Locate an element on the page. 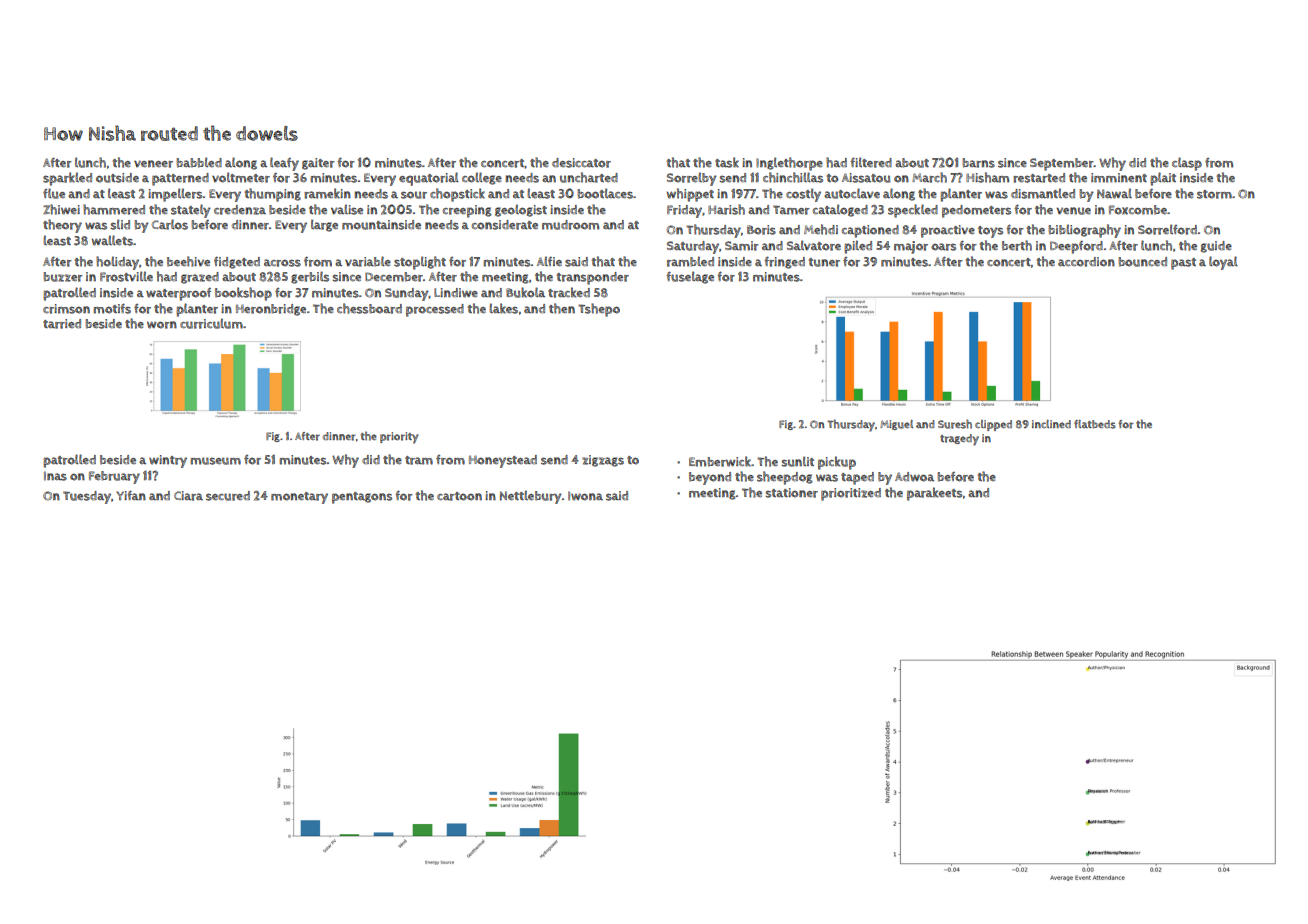 This document has width=1308, height=924. Sorrelby is located at coordinates (692, 179).
